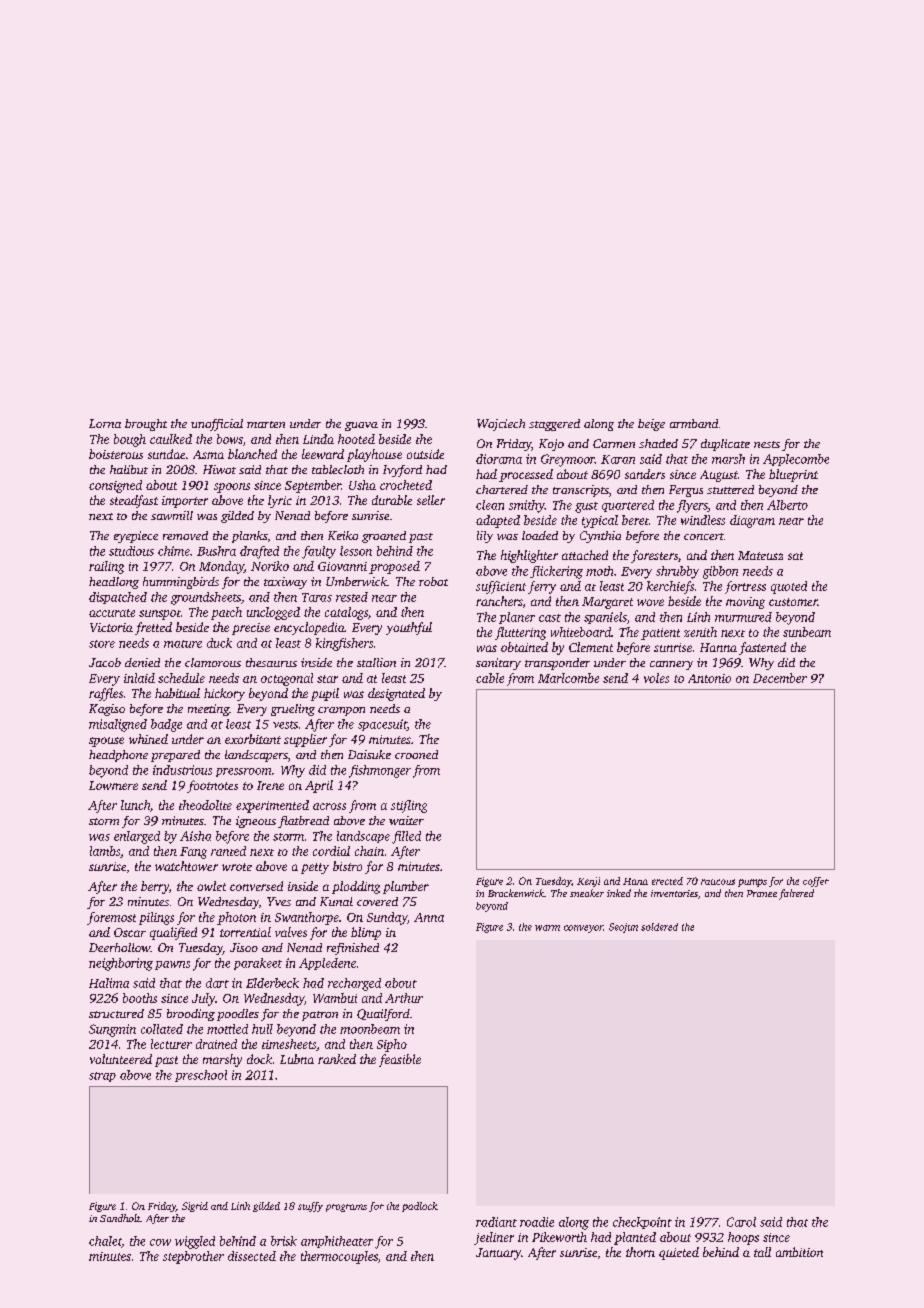 Image resolution: width=924 pixels, height=1308 pixels. Describe the element at coordinates (339, 1257) in the screenshot. I see `thermocouples` at that location.
